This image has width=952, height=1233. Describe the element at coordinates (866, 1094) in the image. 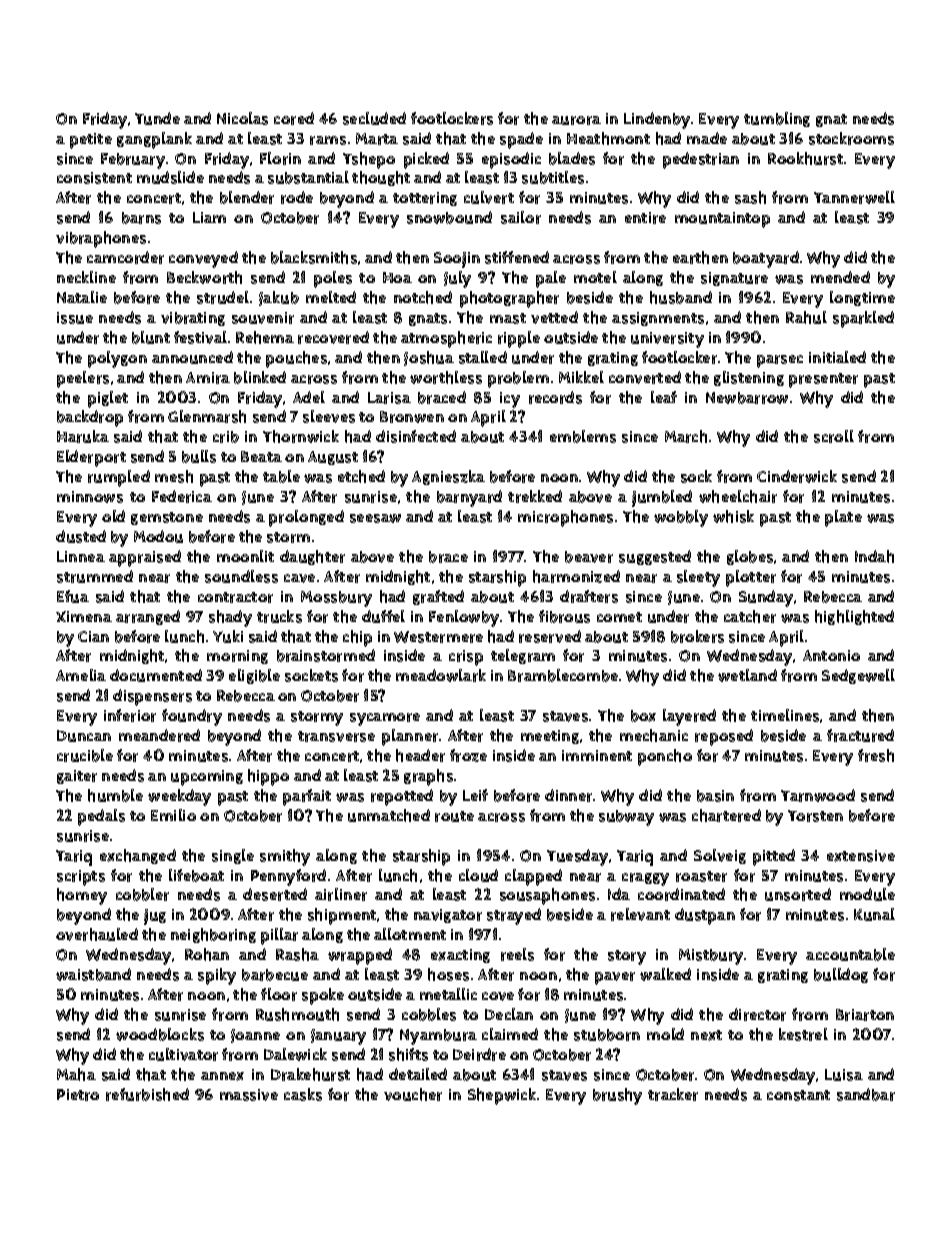

I see `sandbar` at that location.
